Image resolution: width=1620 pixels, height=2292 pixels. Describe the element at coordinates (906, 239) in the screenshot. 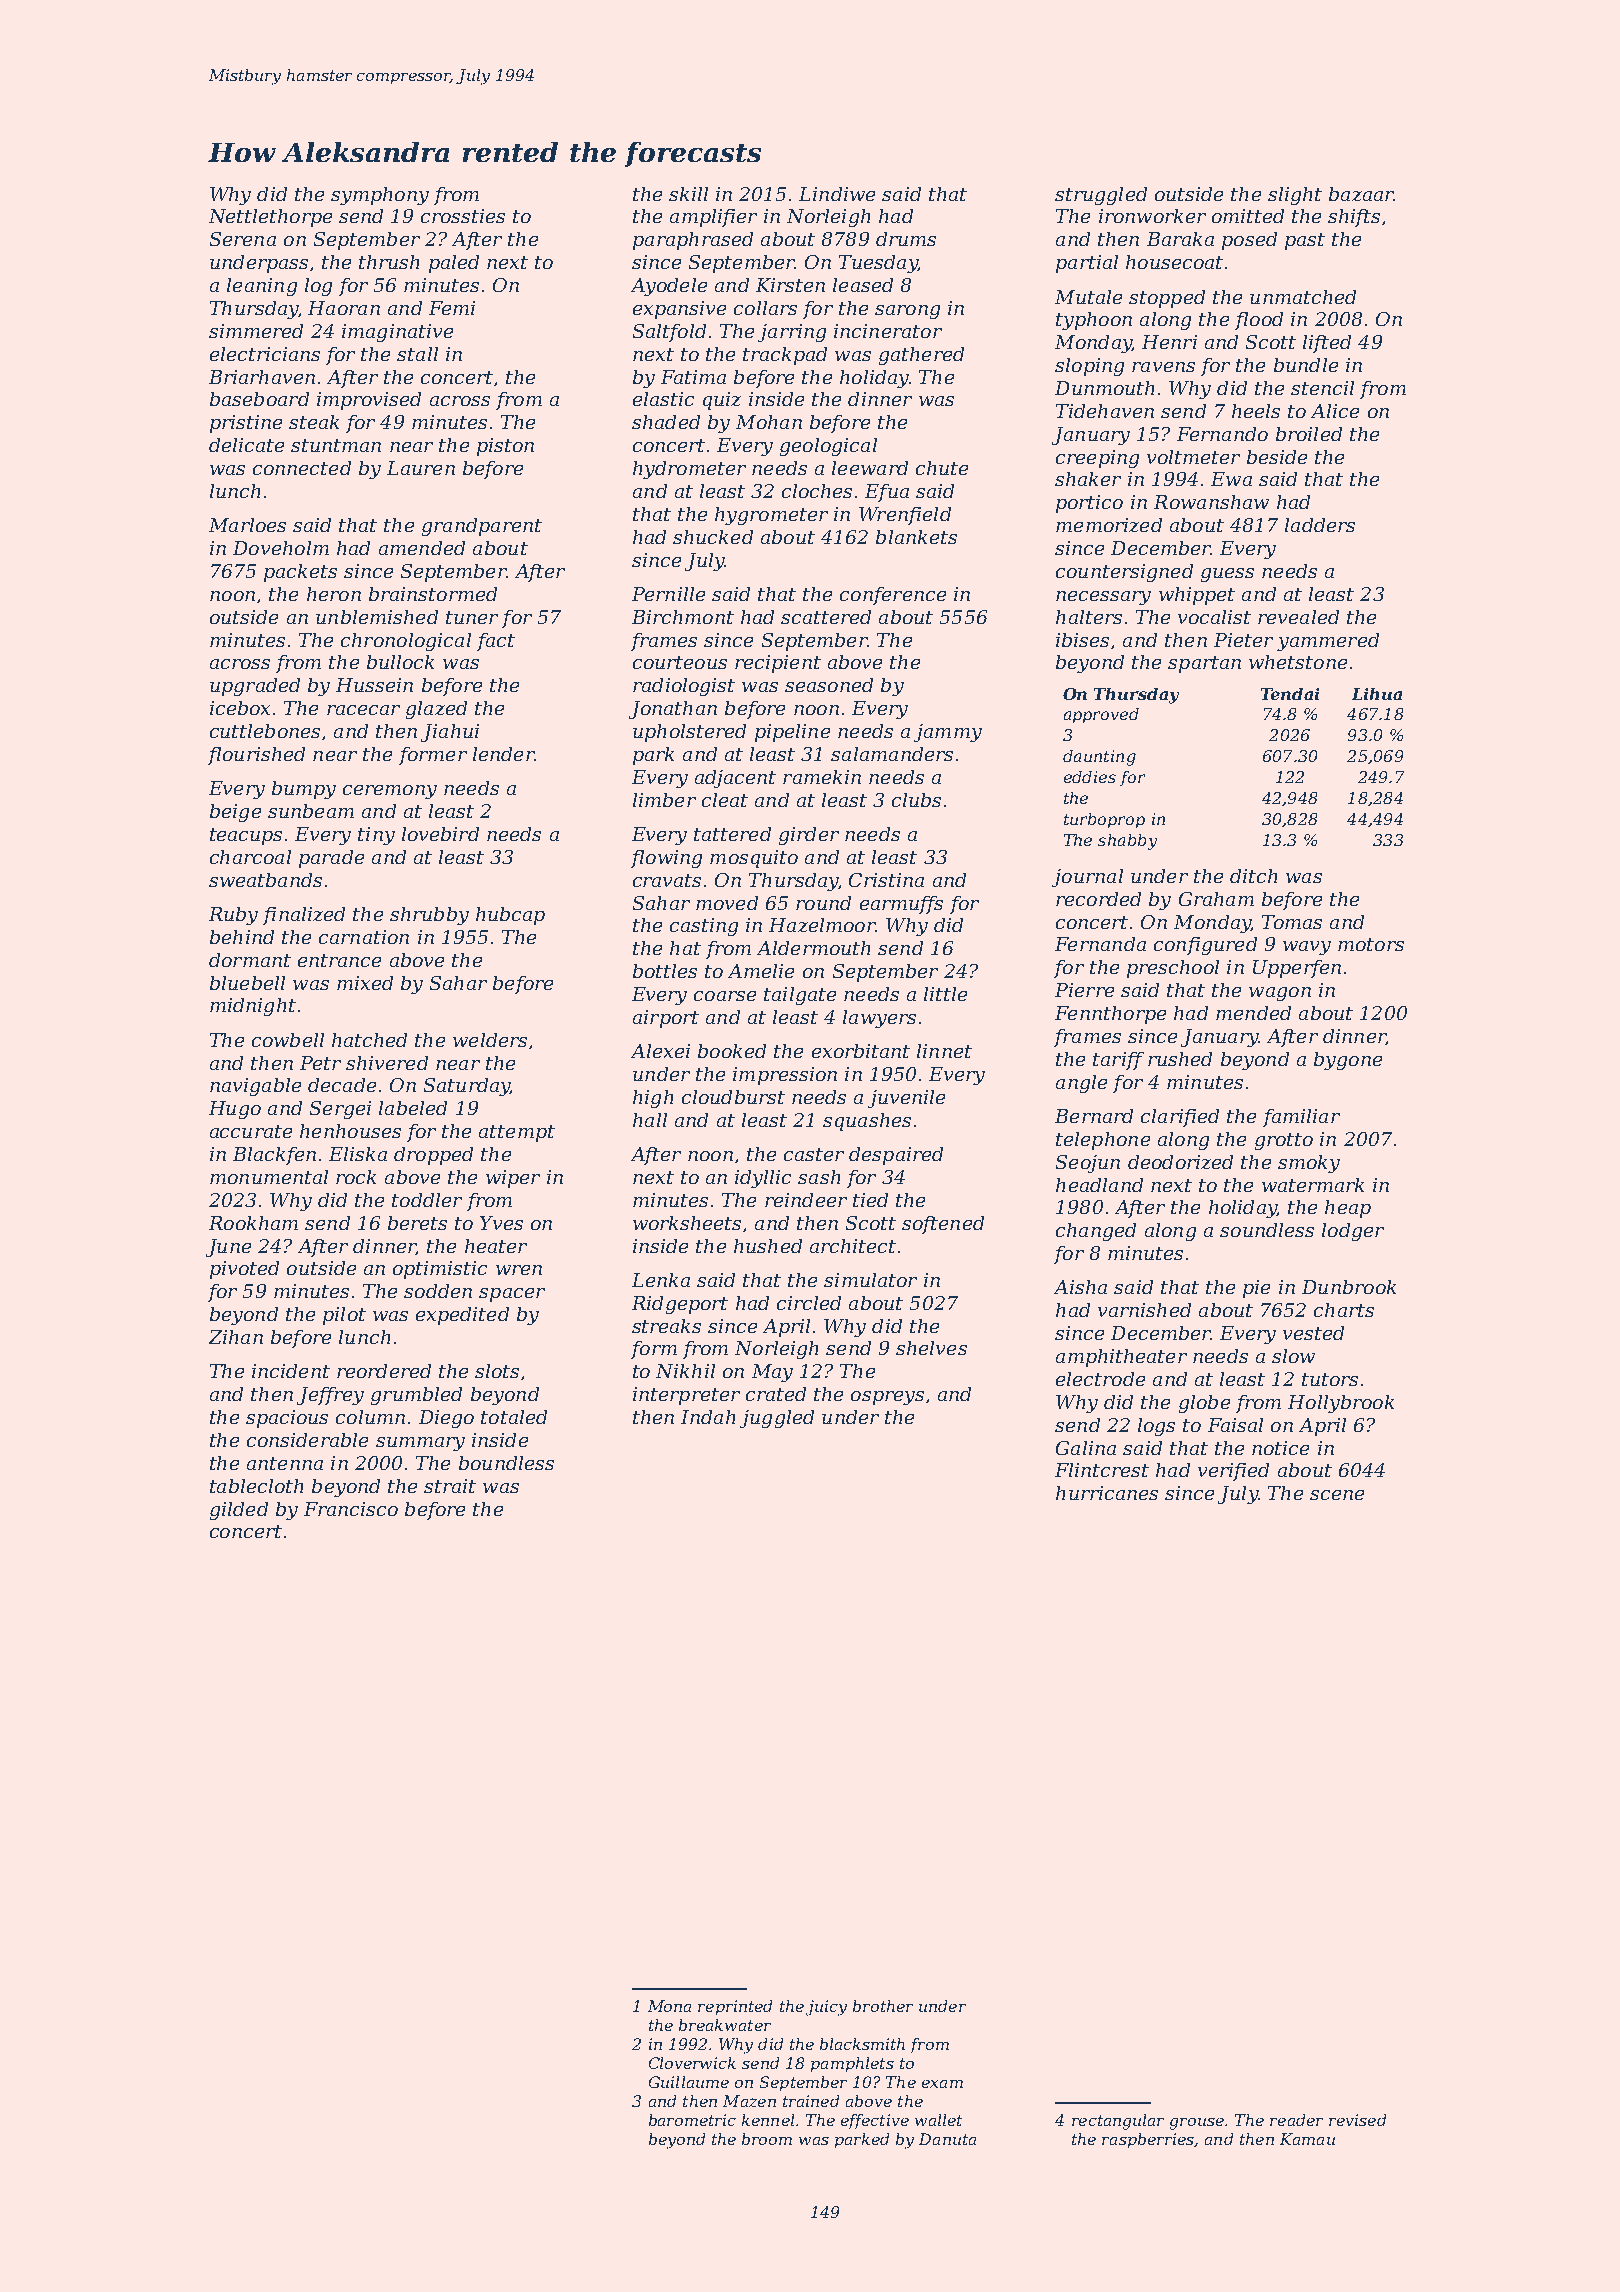

I see `drums` at that location.
